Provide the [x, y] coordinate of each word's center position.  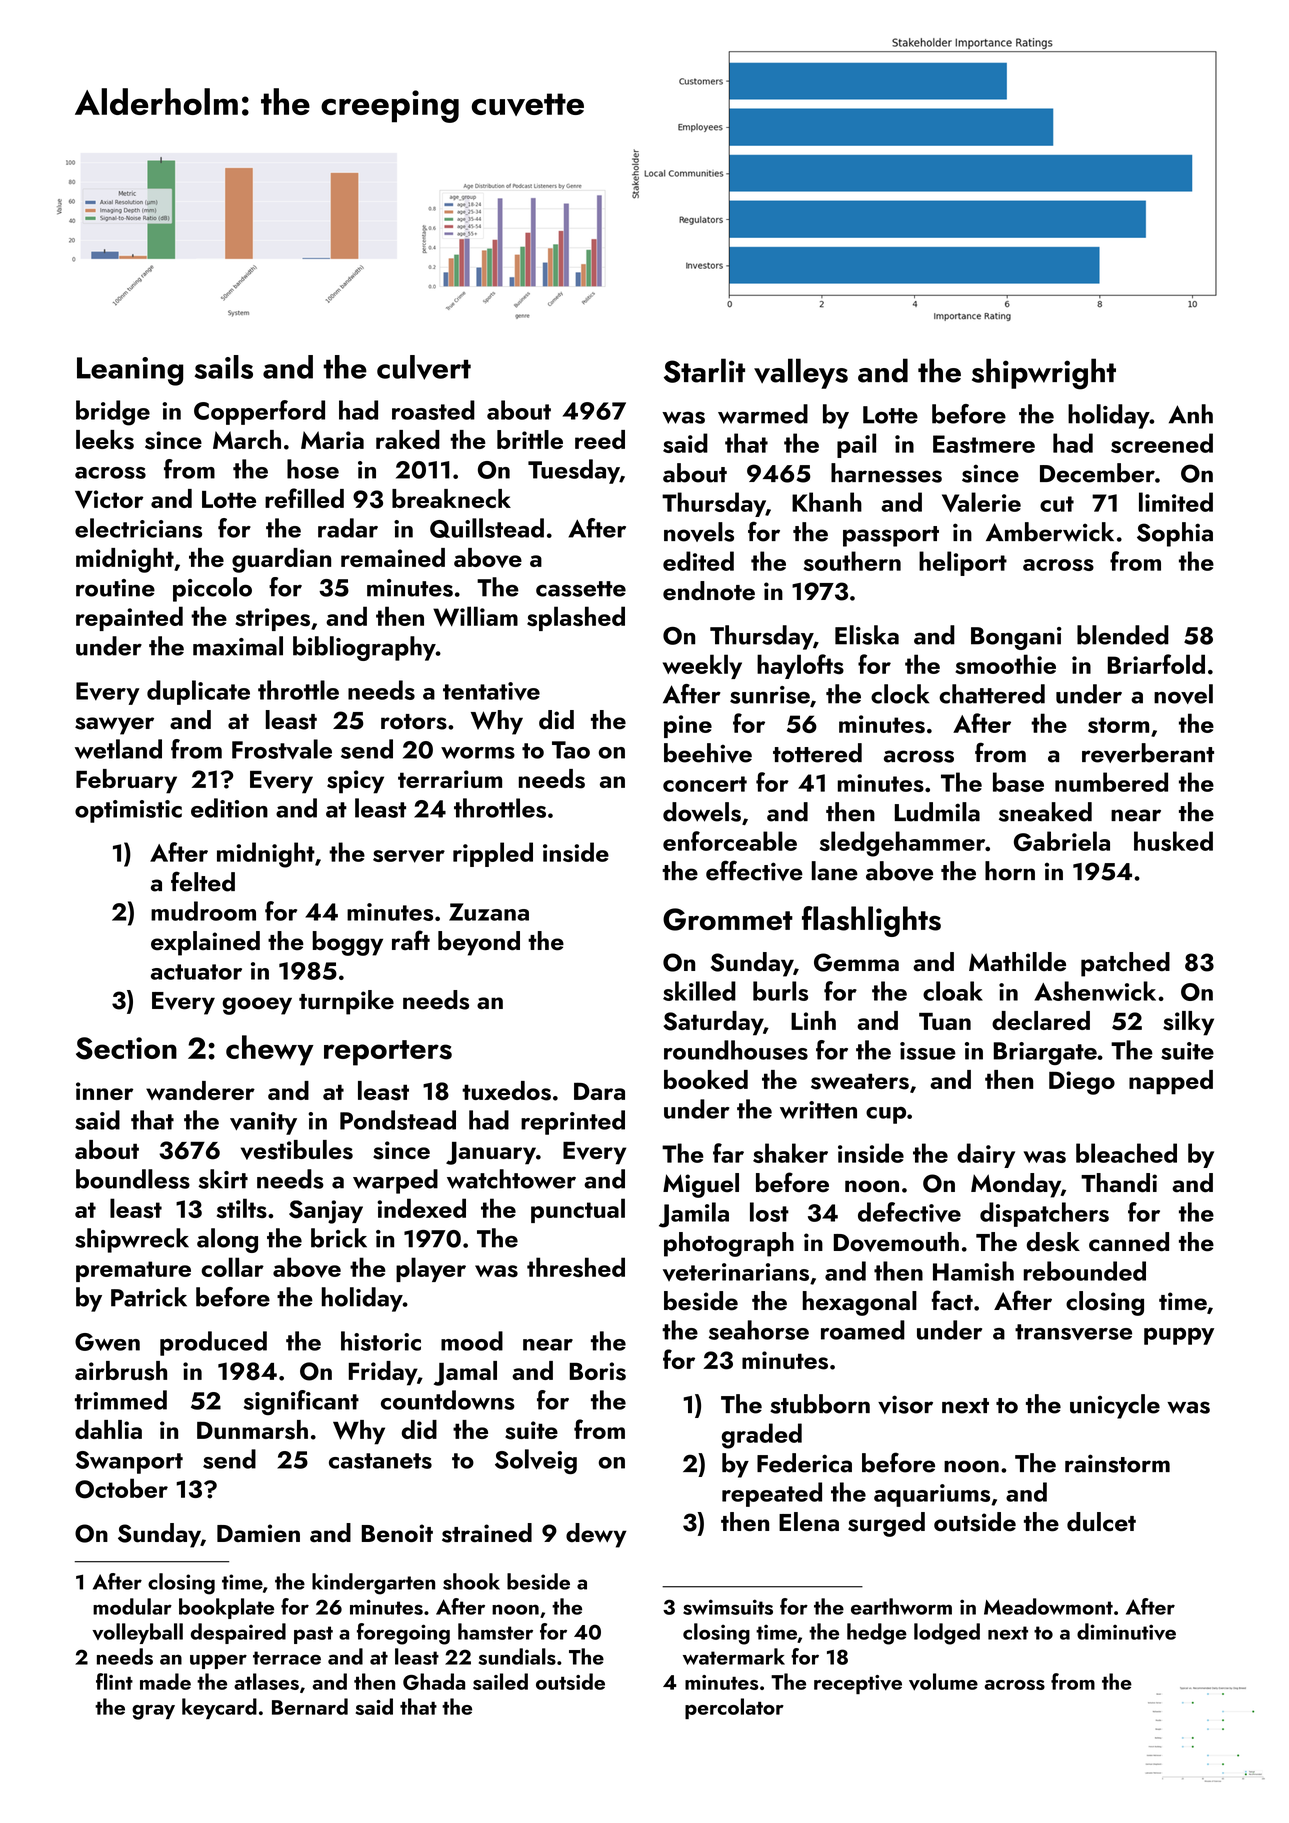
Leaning [130, 371]
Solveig [536, 1461]
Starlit [704, 370]
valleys [801, 373]
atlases [266, 1681]
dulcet [1101, 1522]
